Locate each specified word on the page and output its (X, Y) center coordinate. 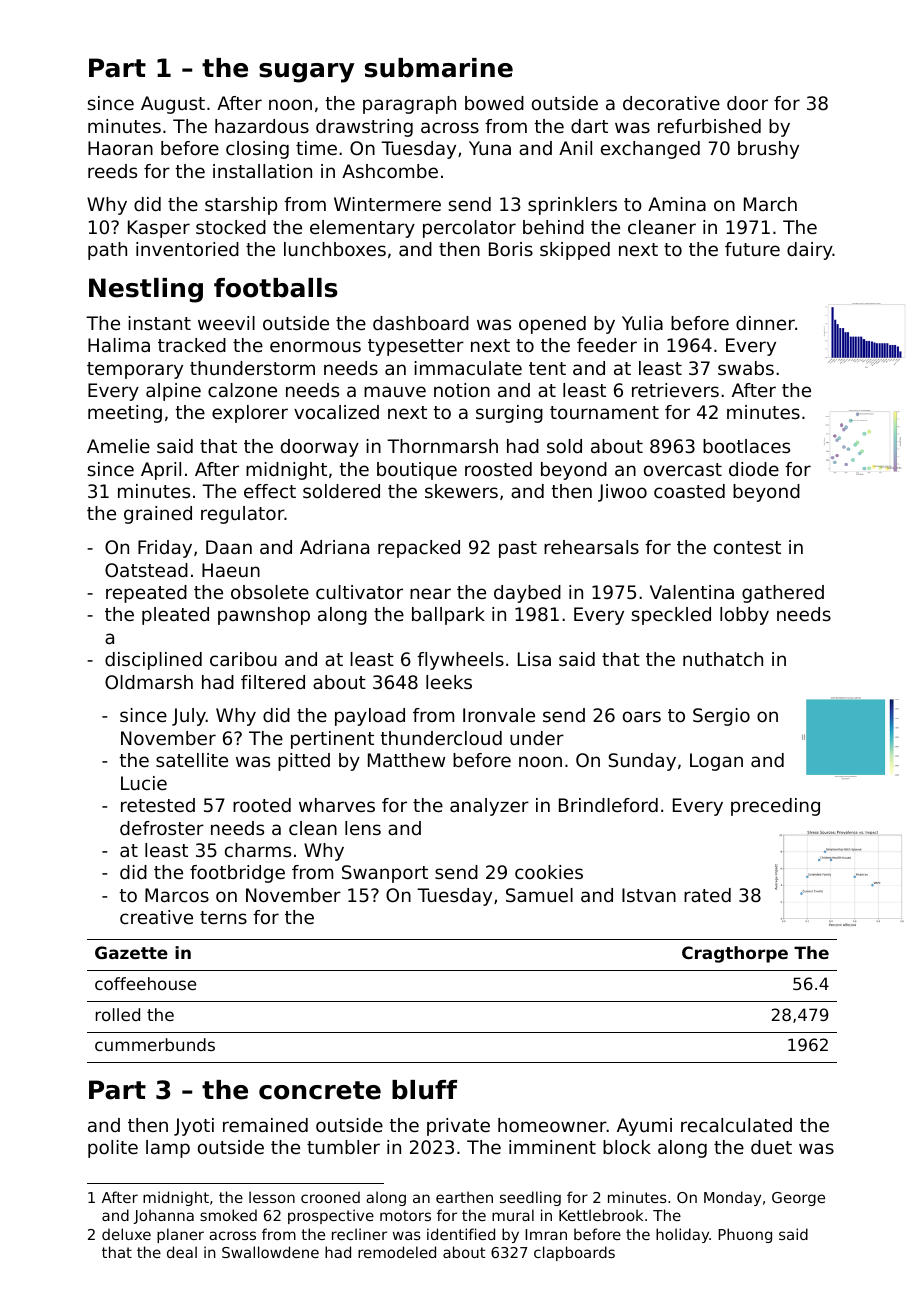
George (798, 1199)
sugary (307, 73)
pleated (175, 616)
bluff (424, 1090)
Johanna (163, 1216)
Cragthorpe (735, 954)
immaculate (468, 368)
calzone (242, 390)
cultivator (359, 592)
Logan (716, 762)
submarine (439, 68)
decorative (671, 103)
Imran (546, 1234)
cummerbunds (155, 1044)
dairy (810, 251)
